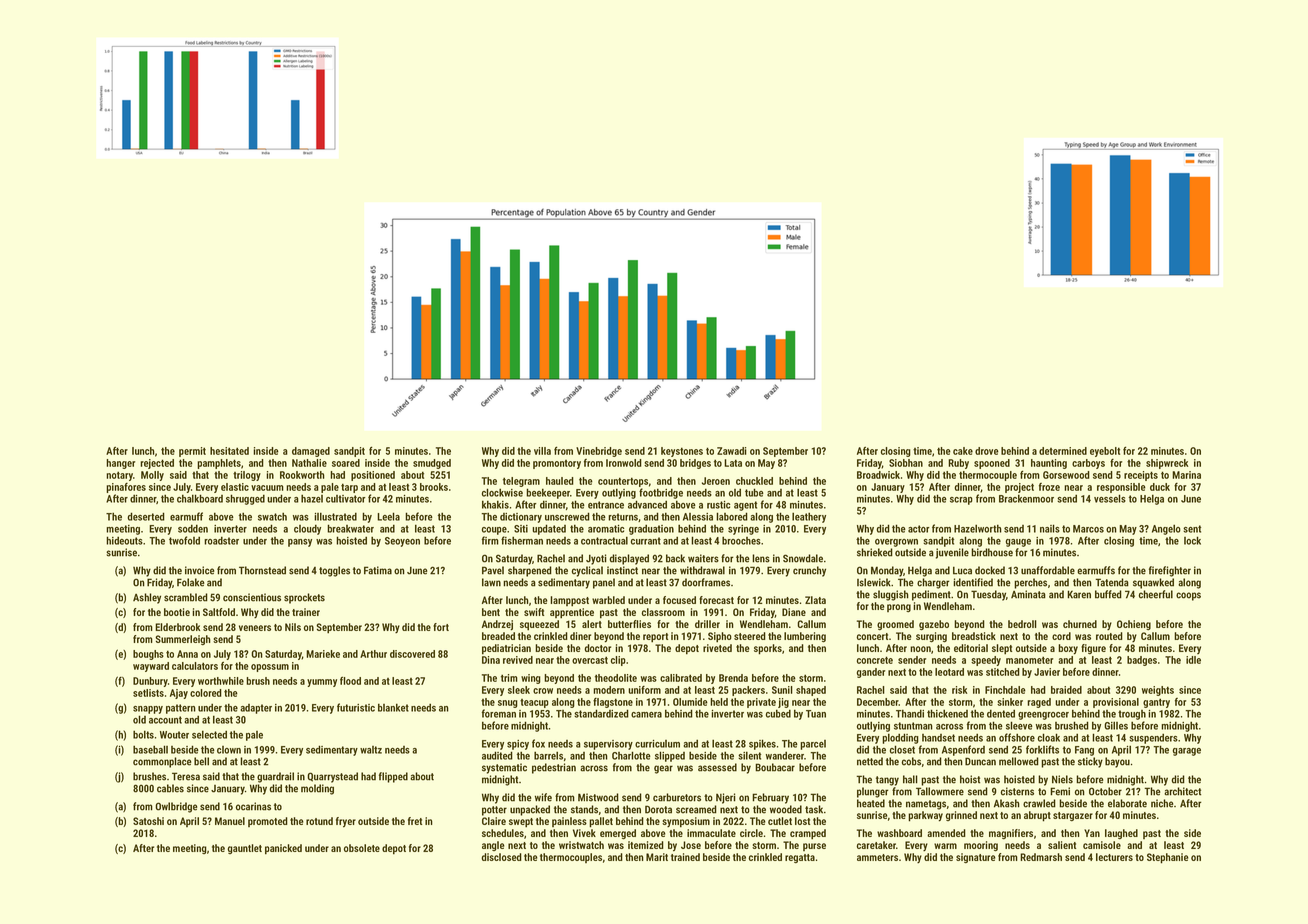  Describe the element at coordinates (157, 464) in the image. I see `rejected` at that location.
